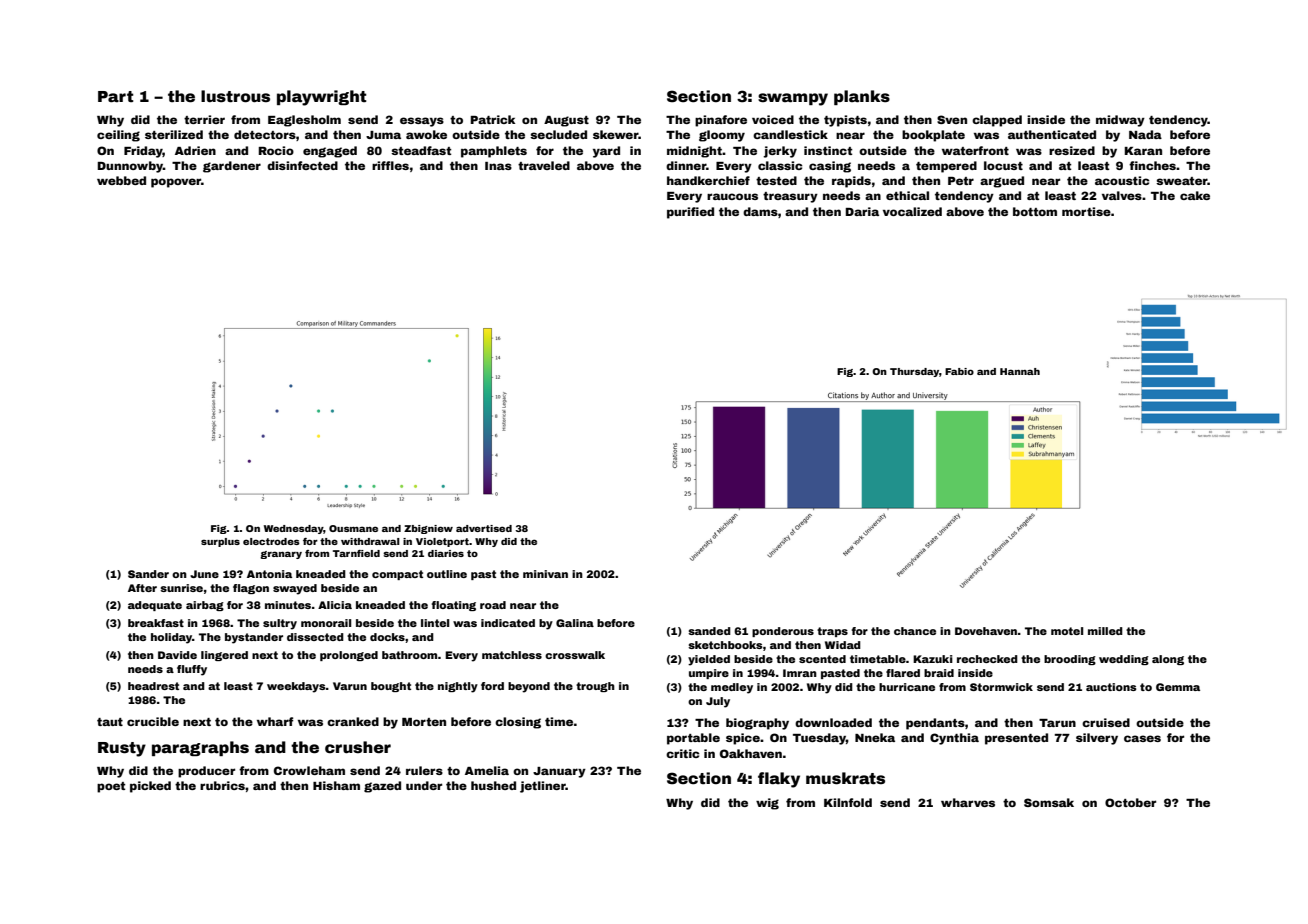  Describe the element at coordinates (832, 632) in the screenshot. I see `traps` at that location.
